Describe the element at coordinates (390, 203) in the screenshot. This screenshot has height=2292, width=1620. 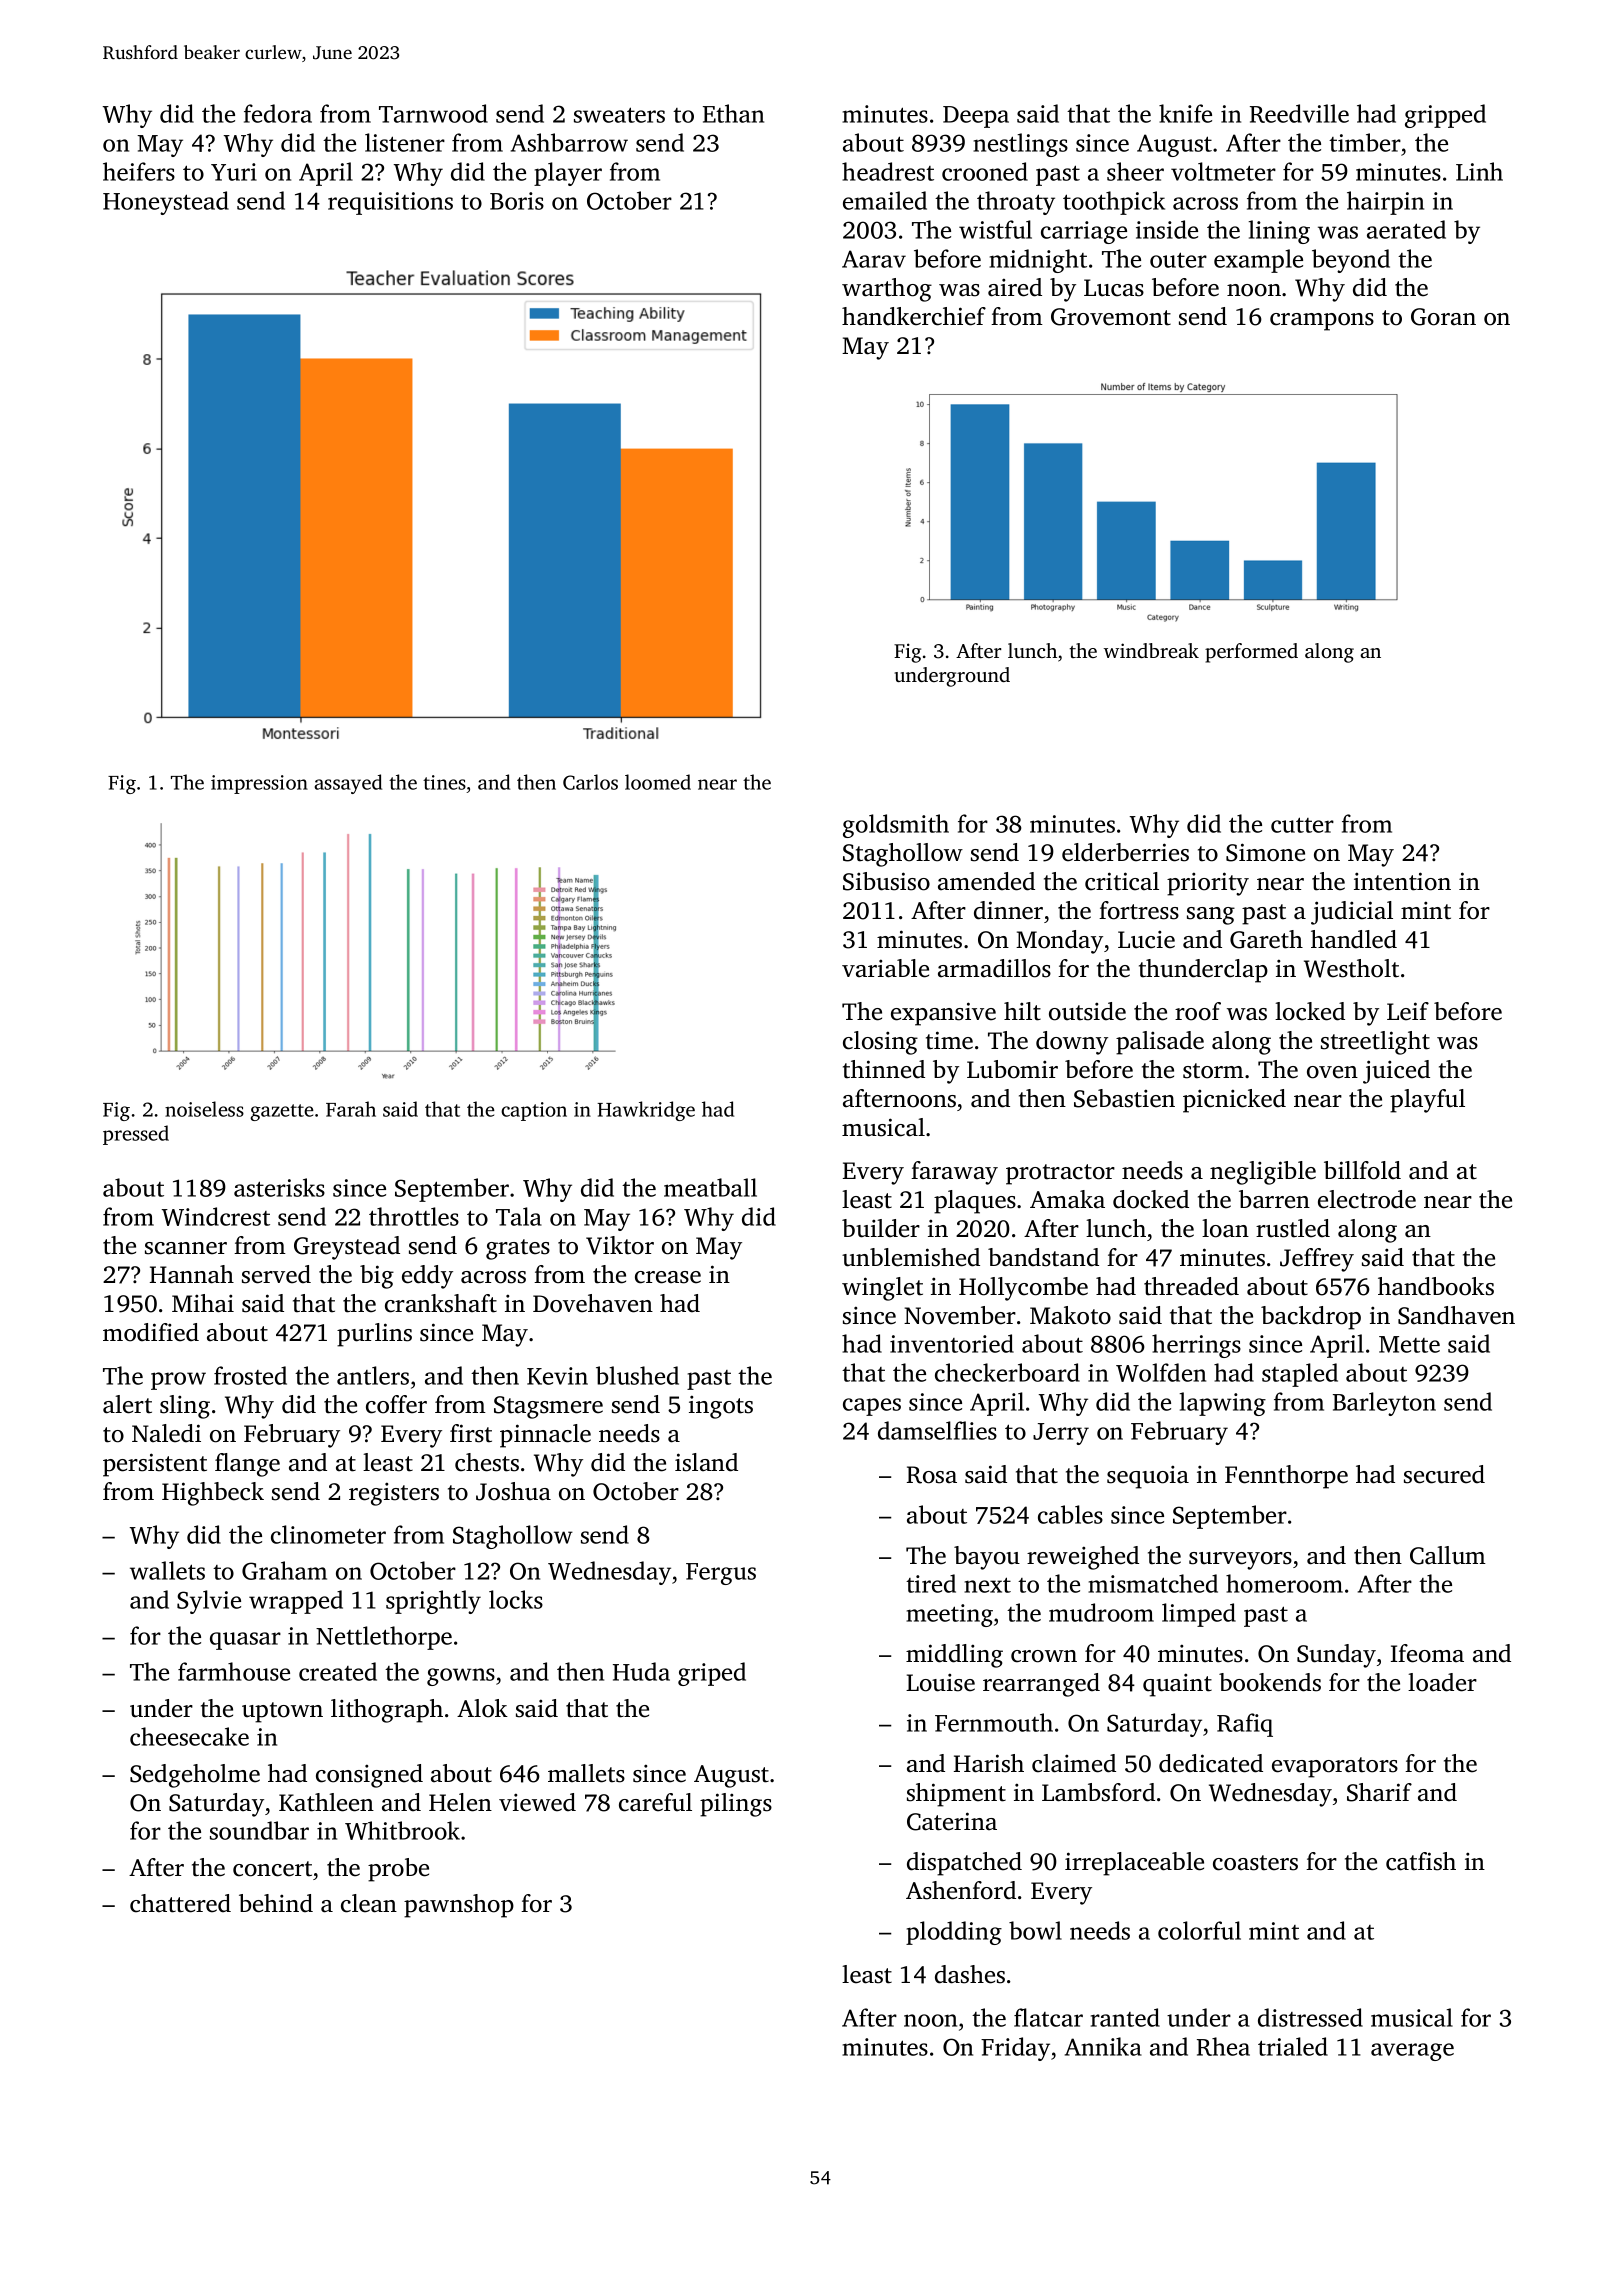
I see `requisitions` at that location.
